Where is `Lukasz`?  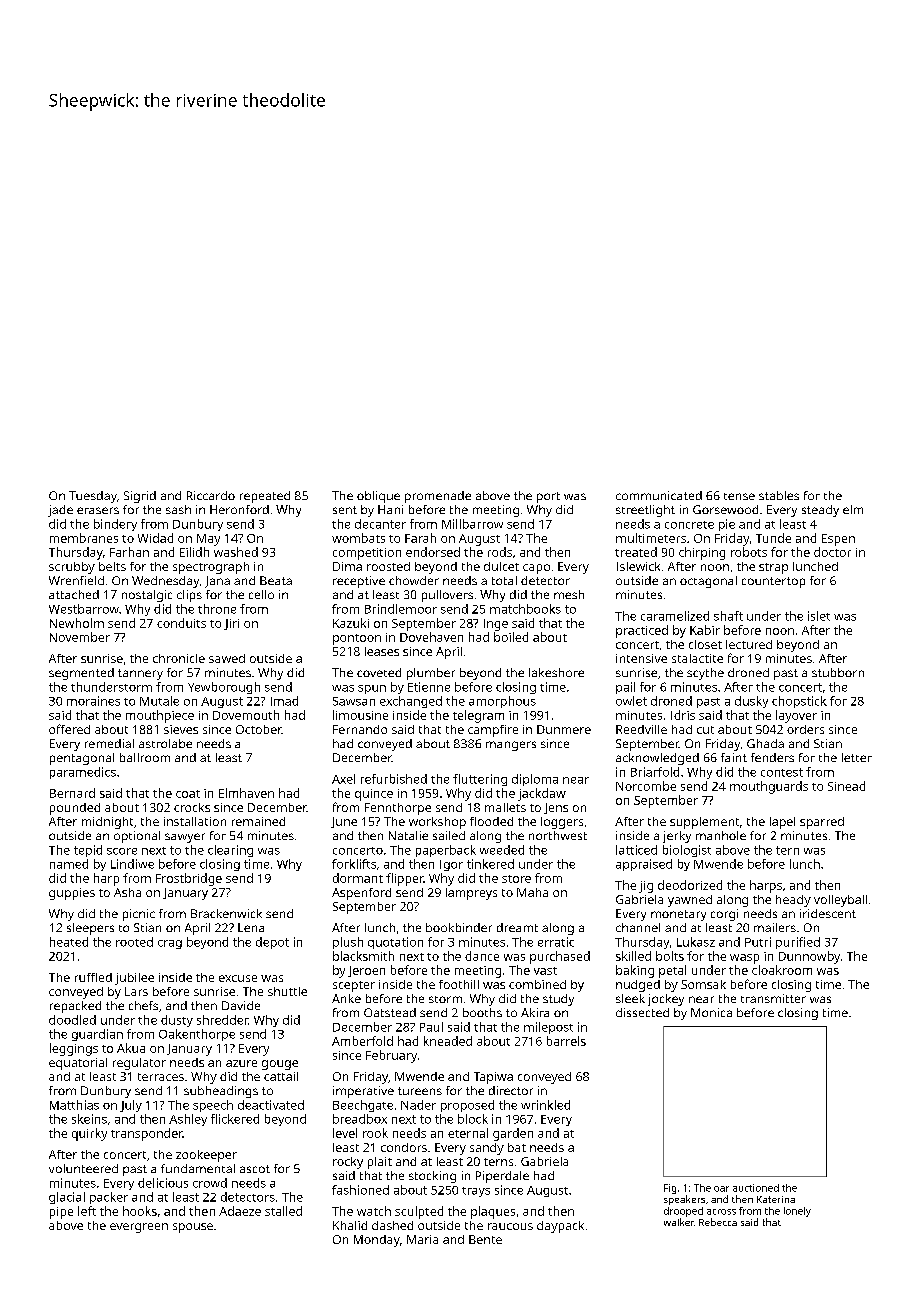
Lukasz is located at coordinates (696, 942).
